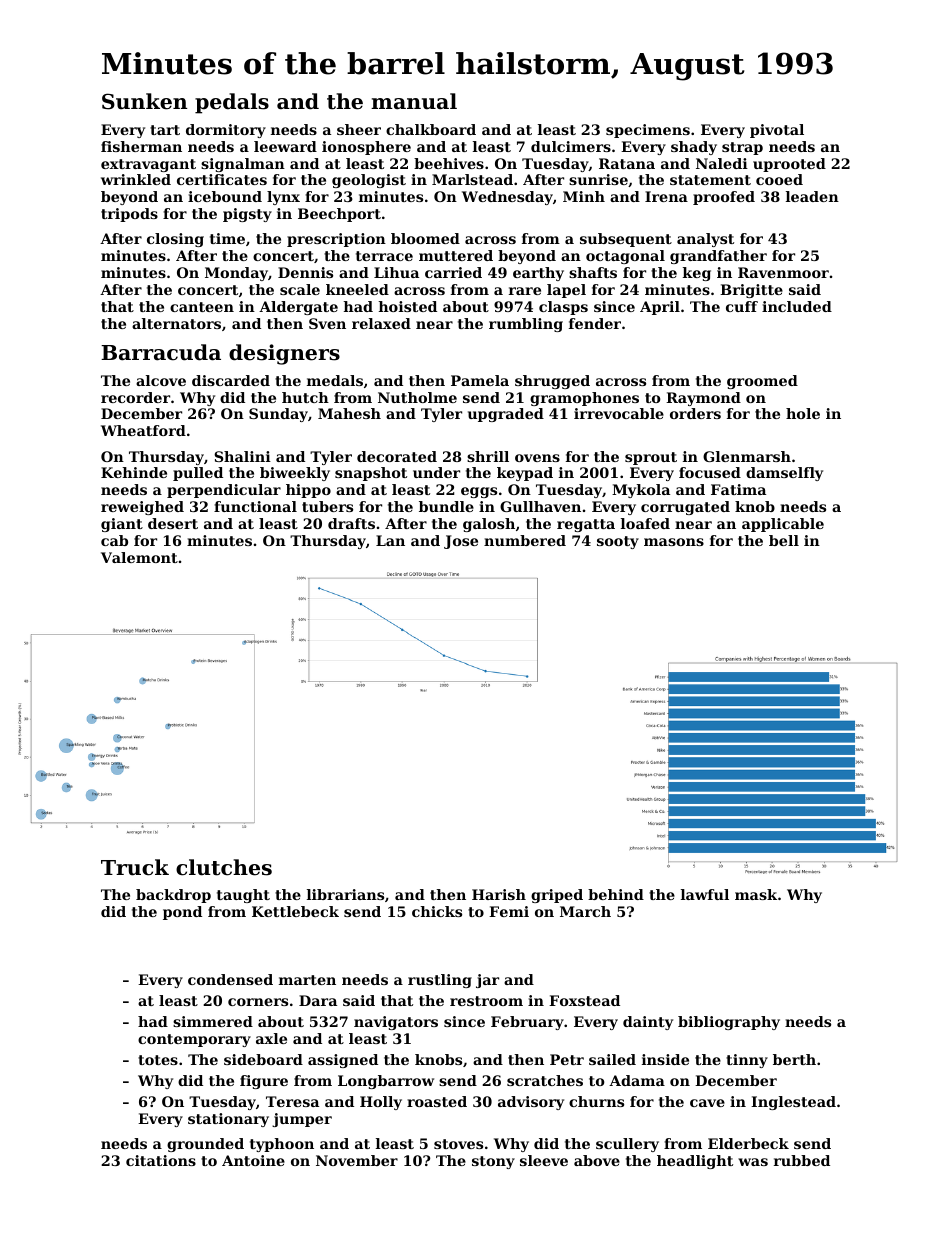 This screenshot has width=952, height=1233. What do you see at coordinates (292, 1101) in the screenshot?
I see `Teresa` at bounding box center [292, 1101].
